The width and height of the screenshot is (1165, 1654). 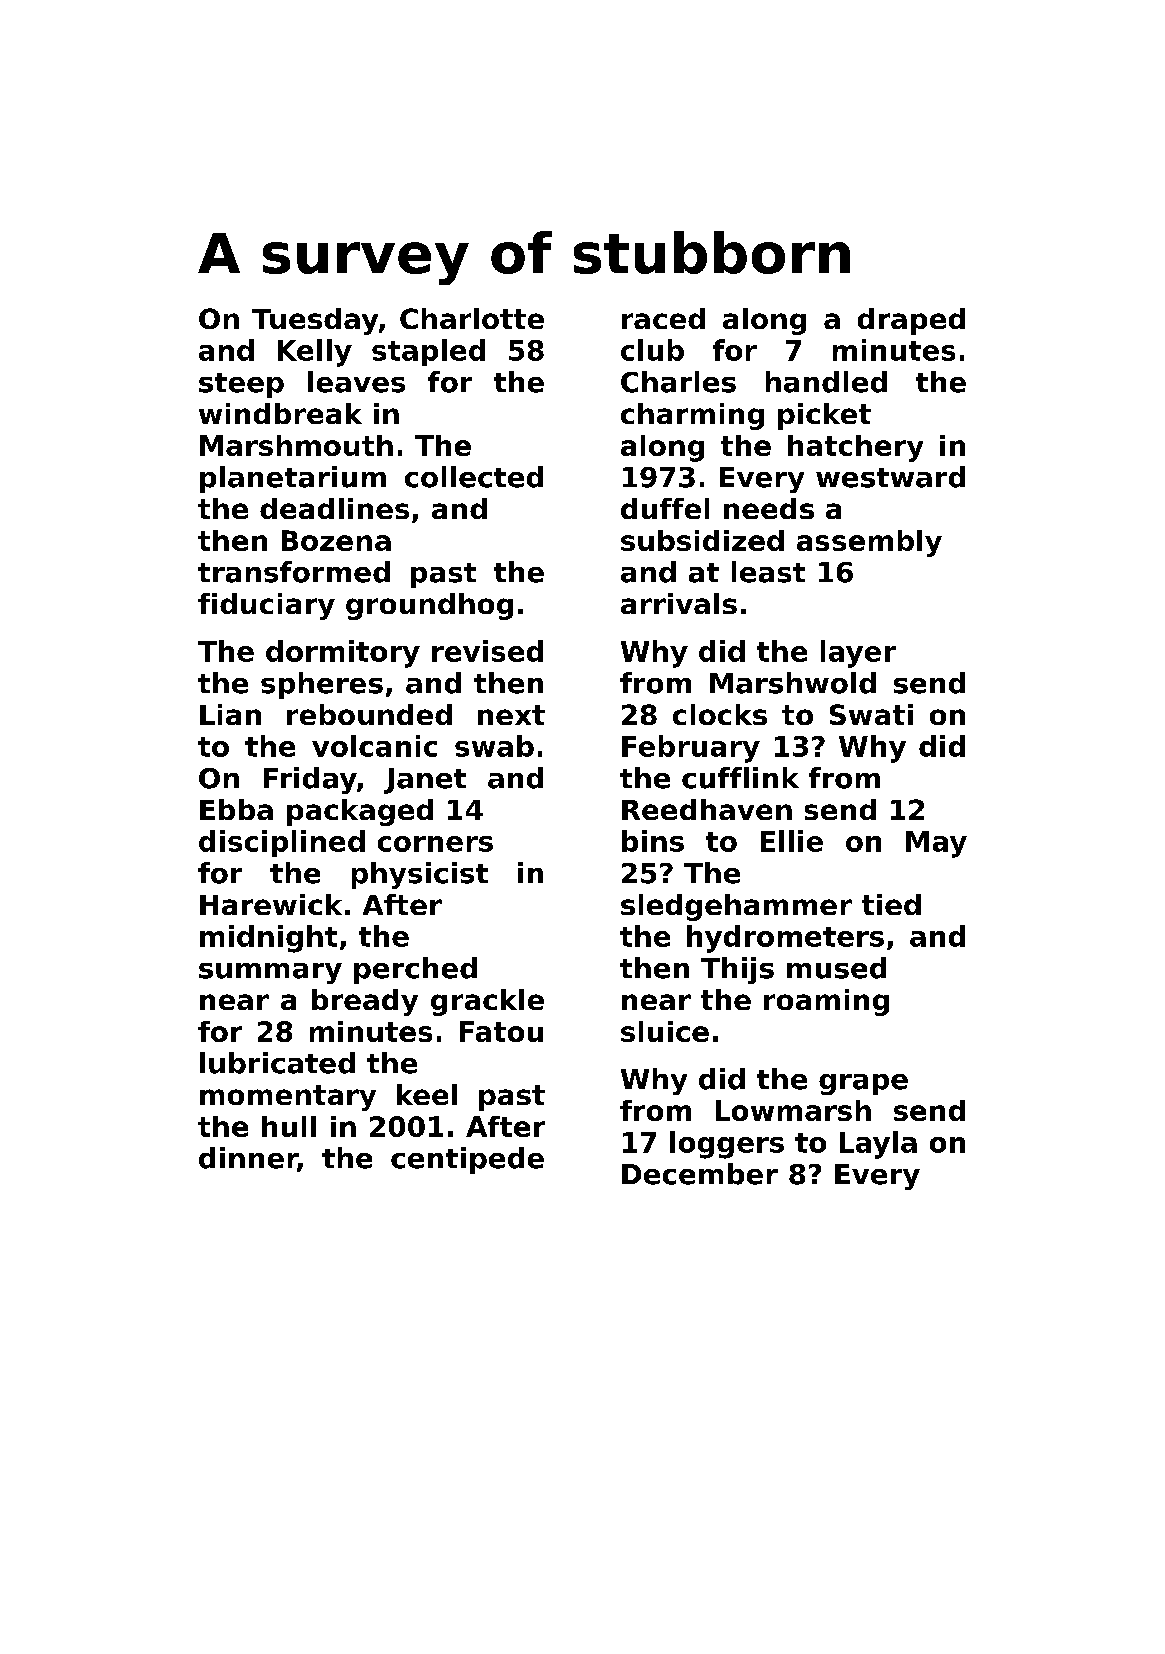 What do you see at coordinates (911, 321) in the screenshot?
I see `draped` at bounding box center [911, 321].
